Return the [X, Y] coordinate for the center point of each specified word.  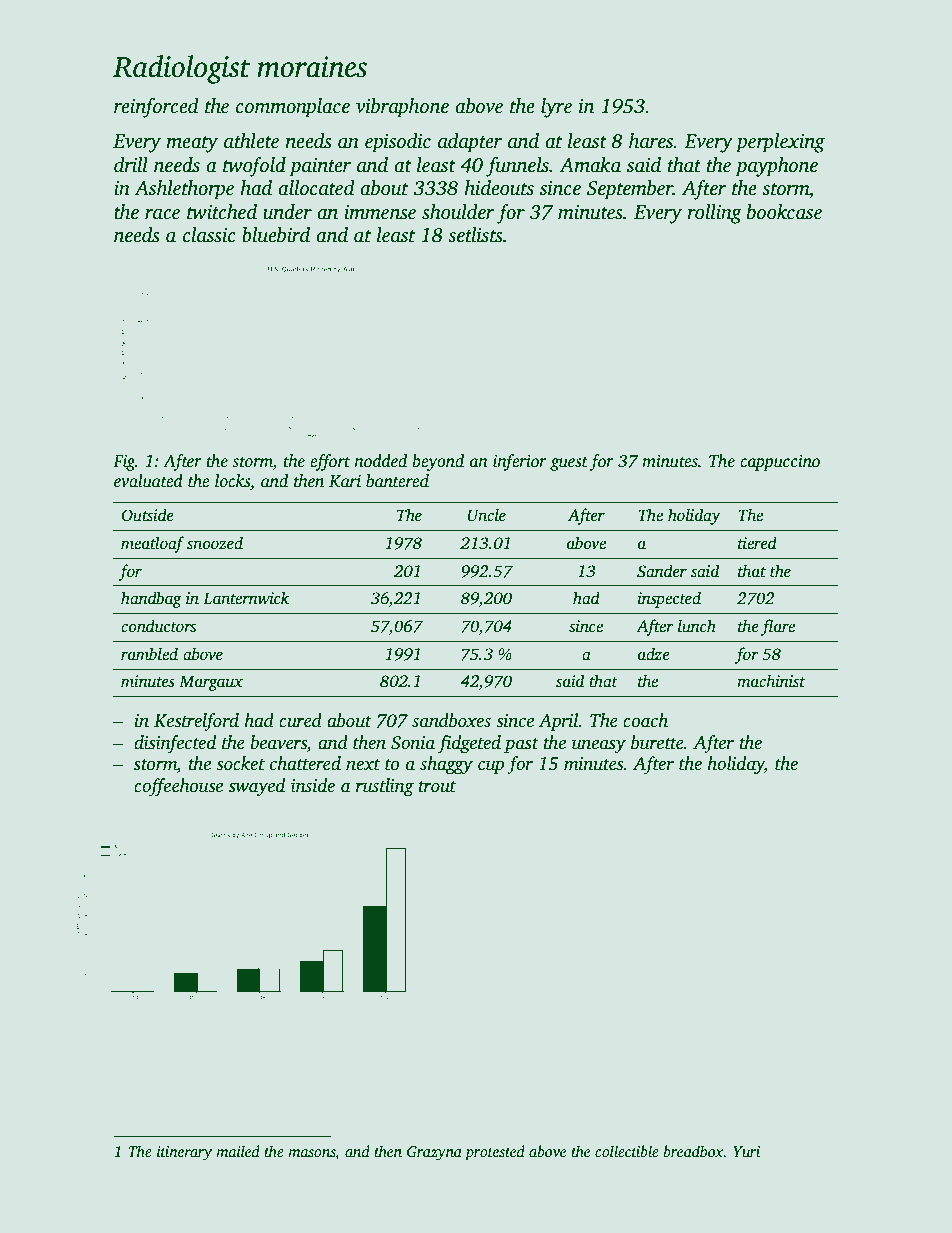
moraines [312, 67]
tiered [757, 543]
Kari [345, 481]
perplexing [780, 143]
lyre [556, 108]
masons [312, 1154]
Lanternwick [246, 598]
